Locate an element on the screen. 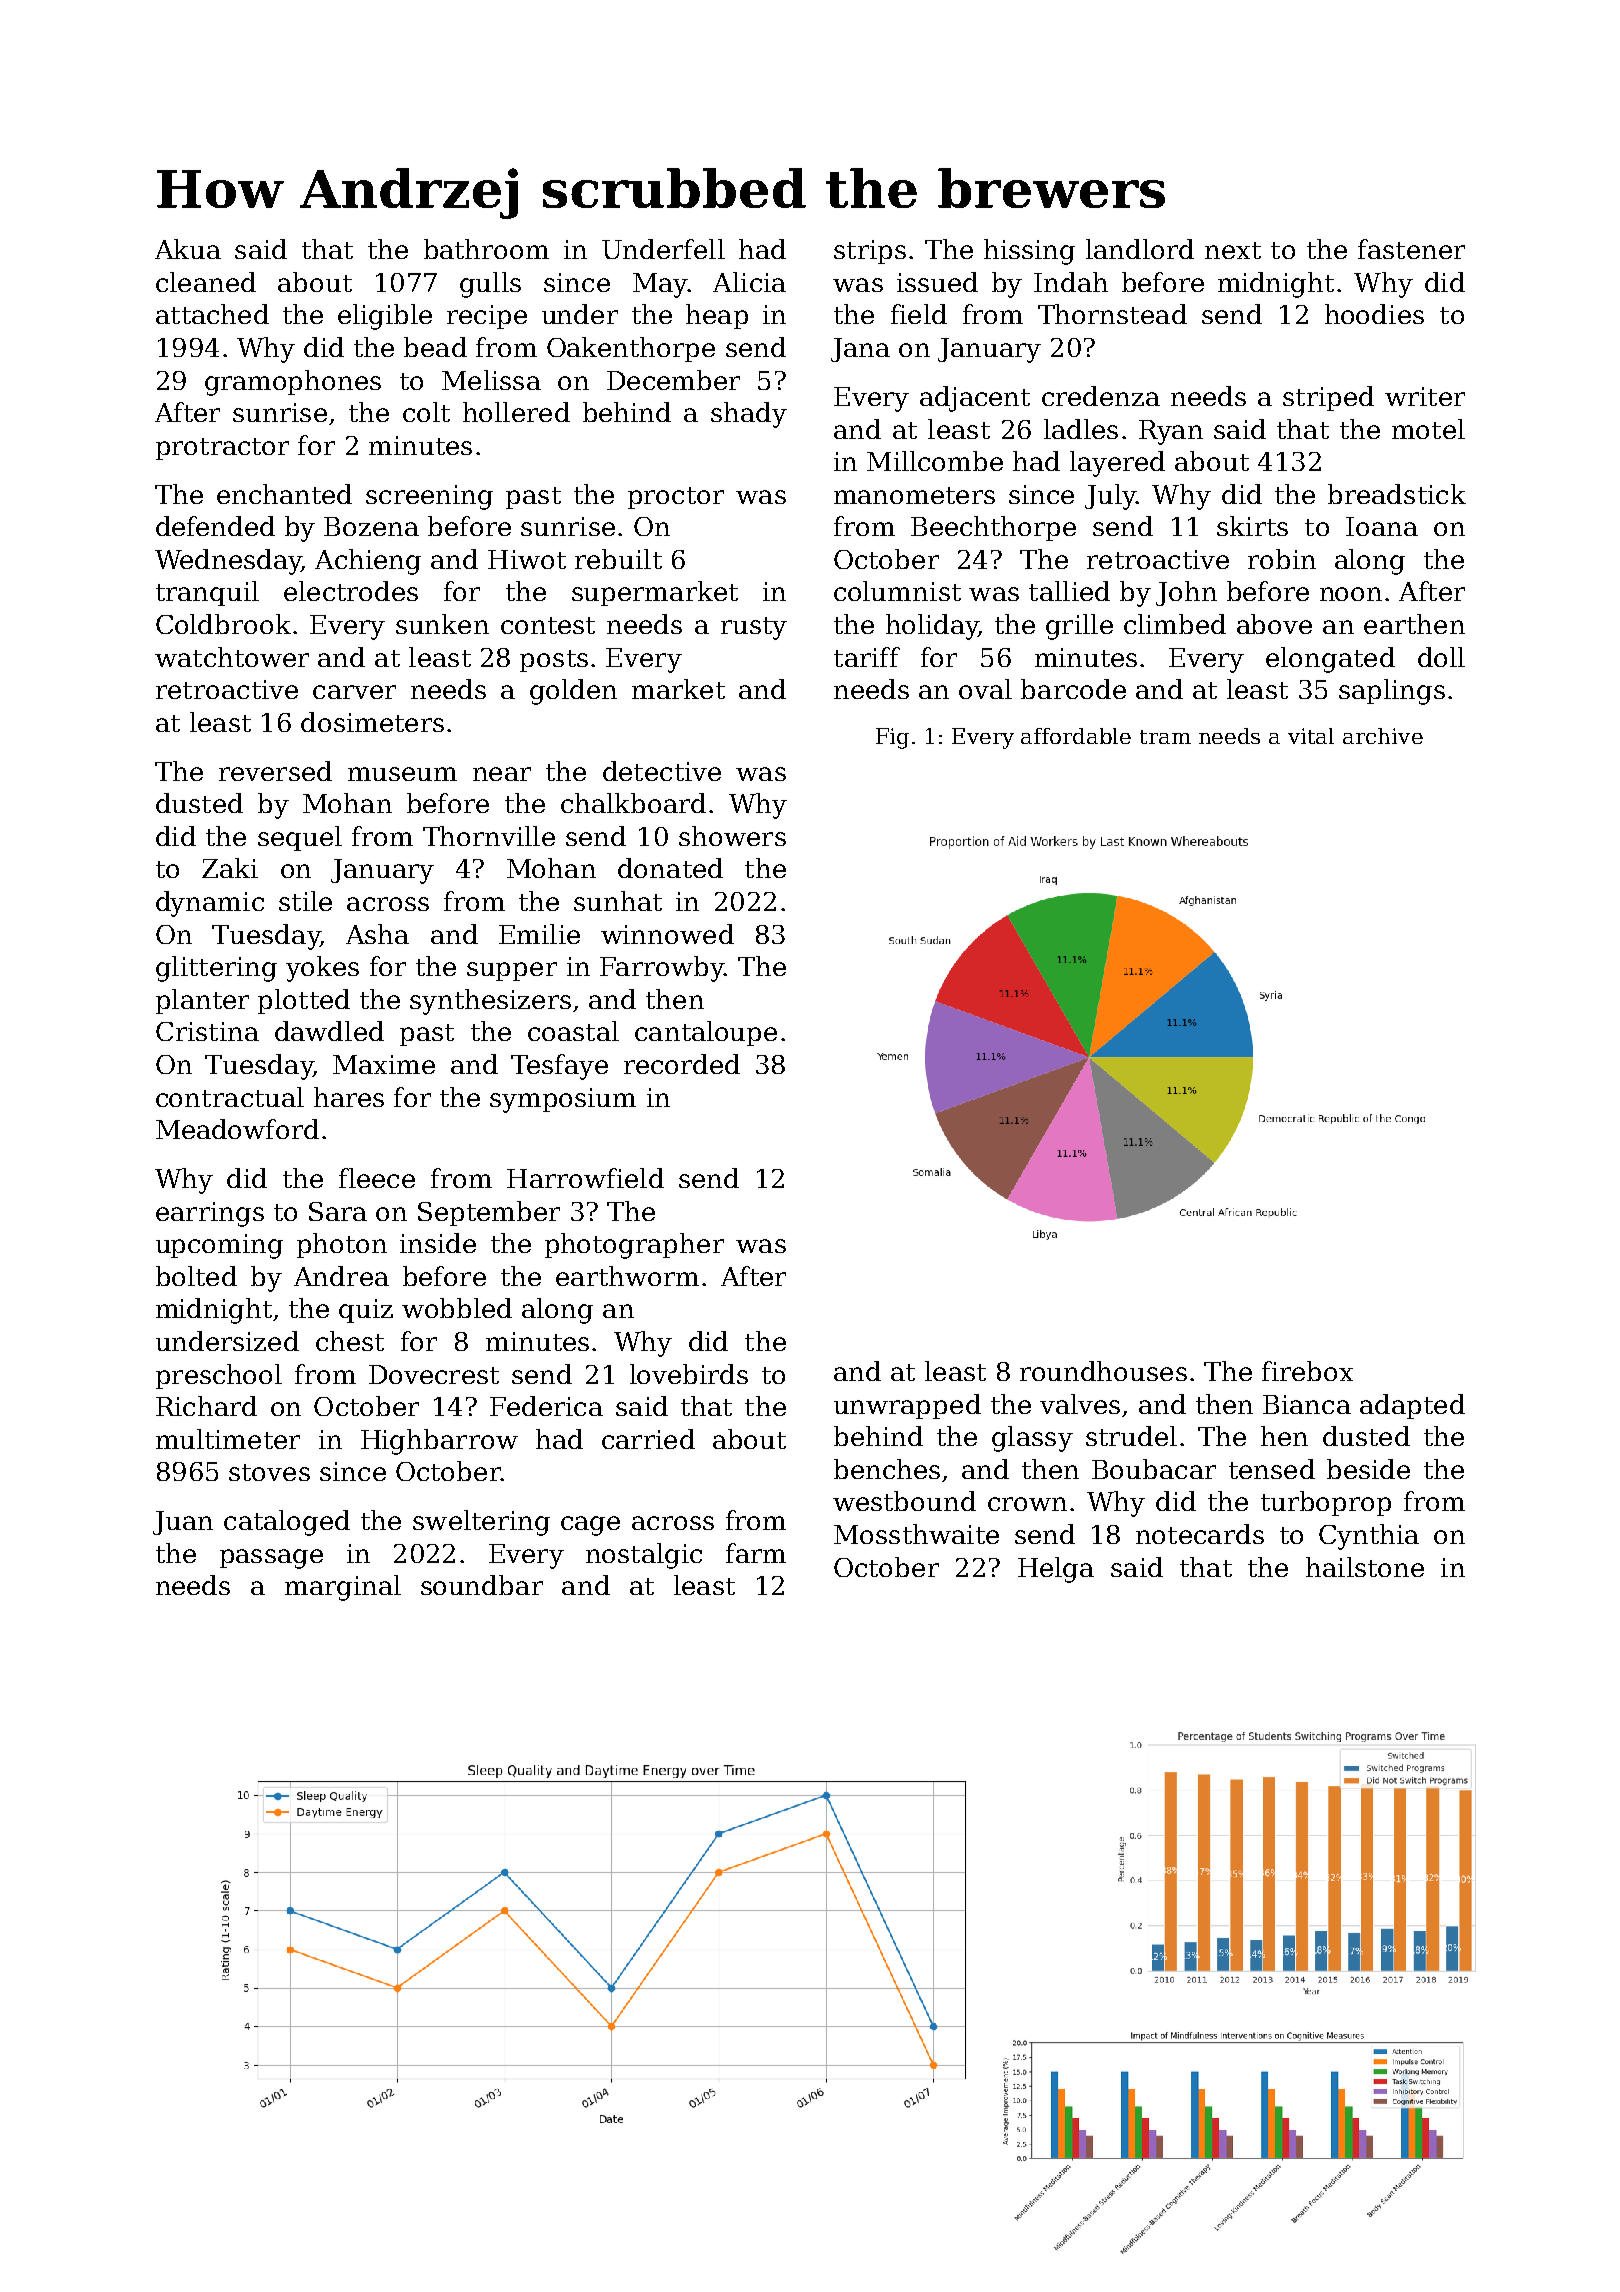  cantaloupe is located at coordinates (706, 1033).
